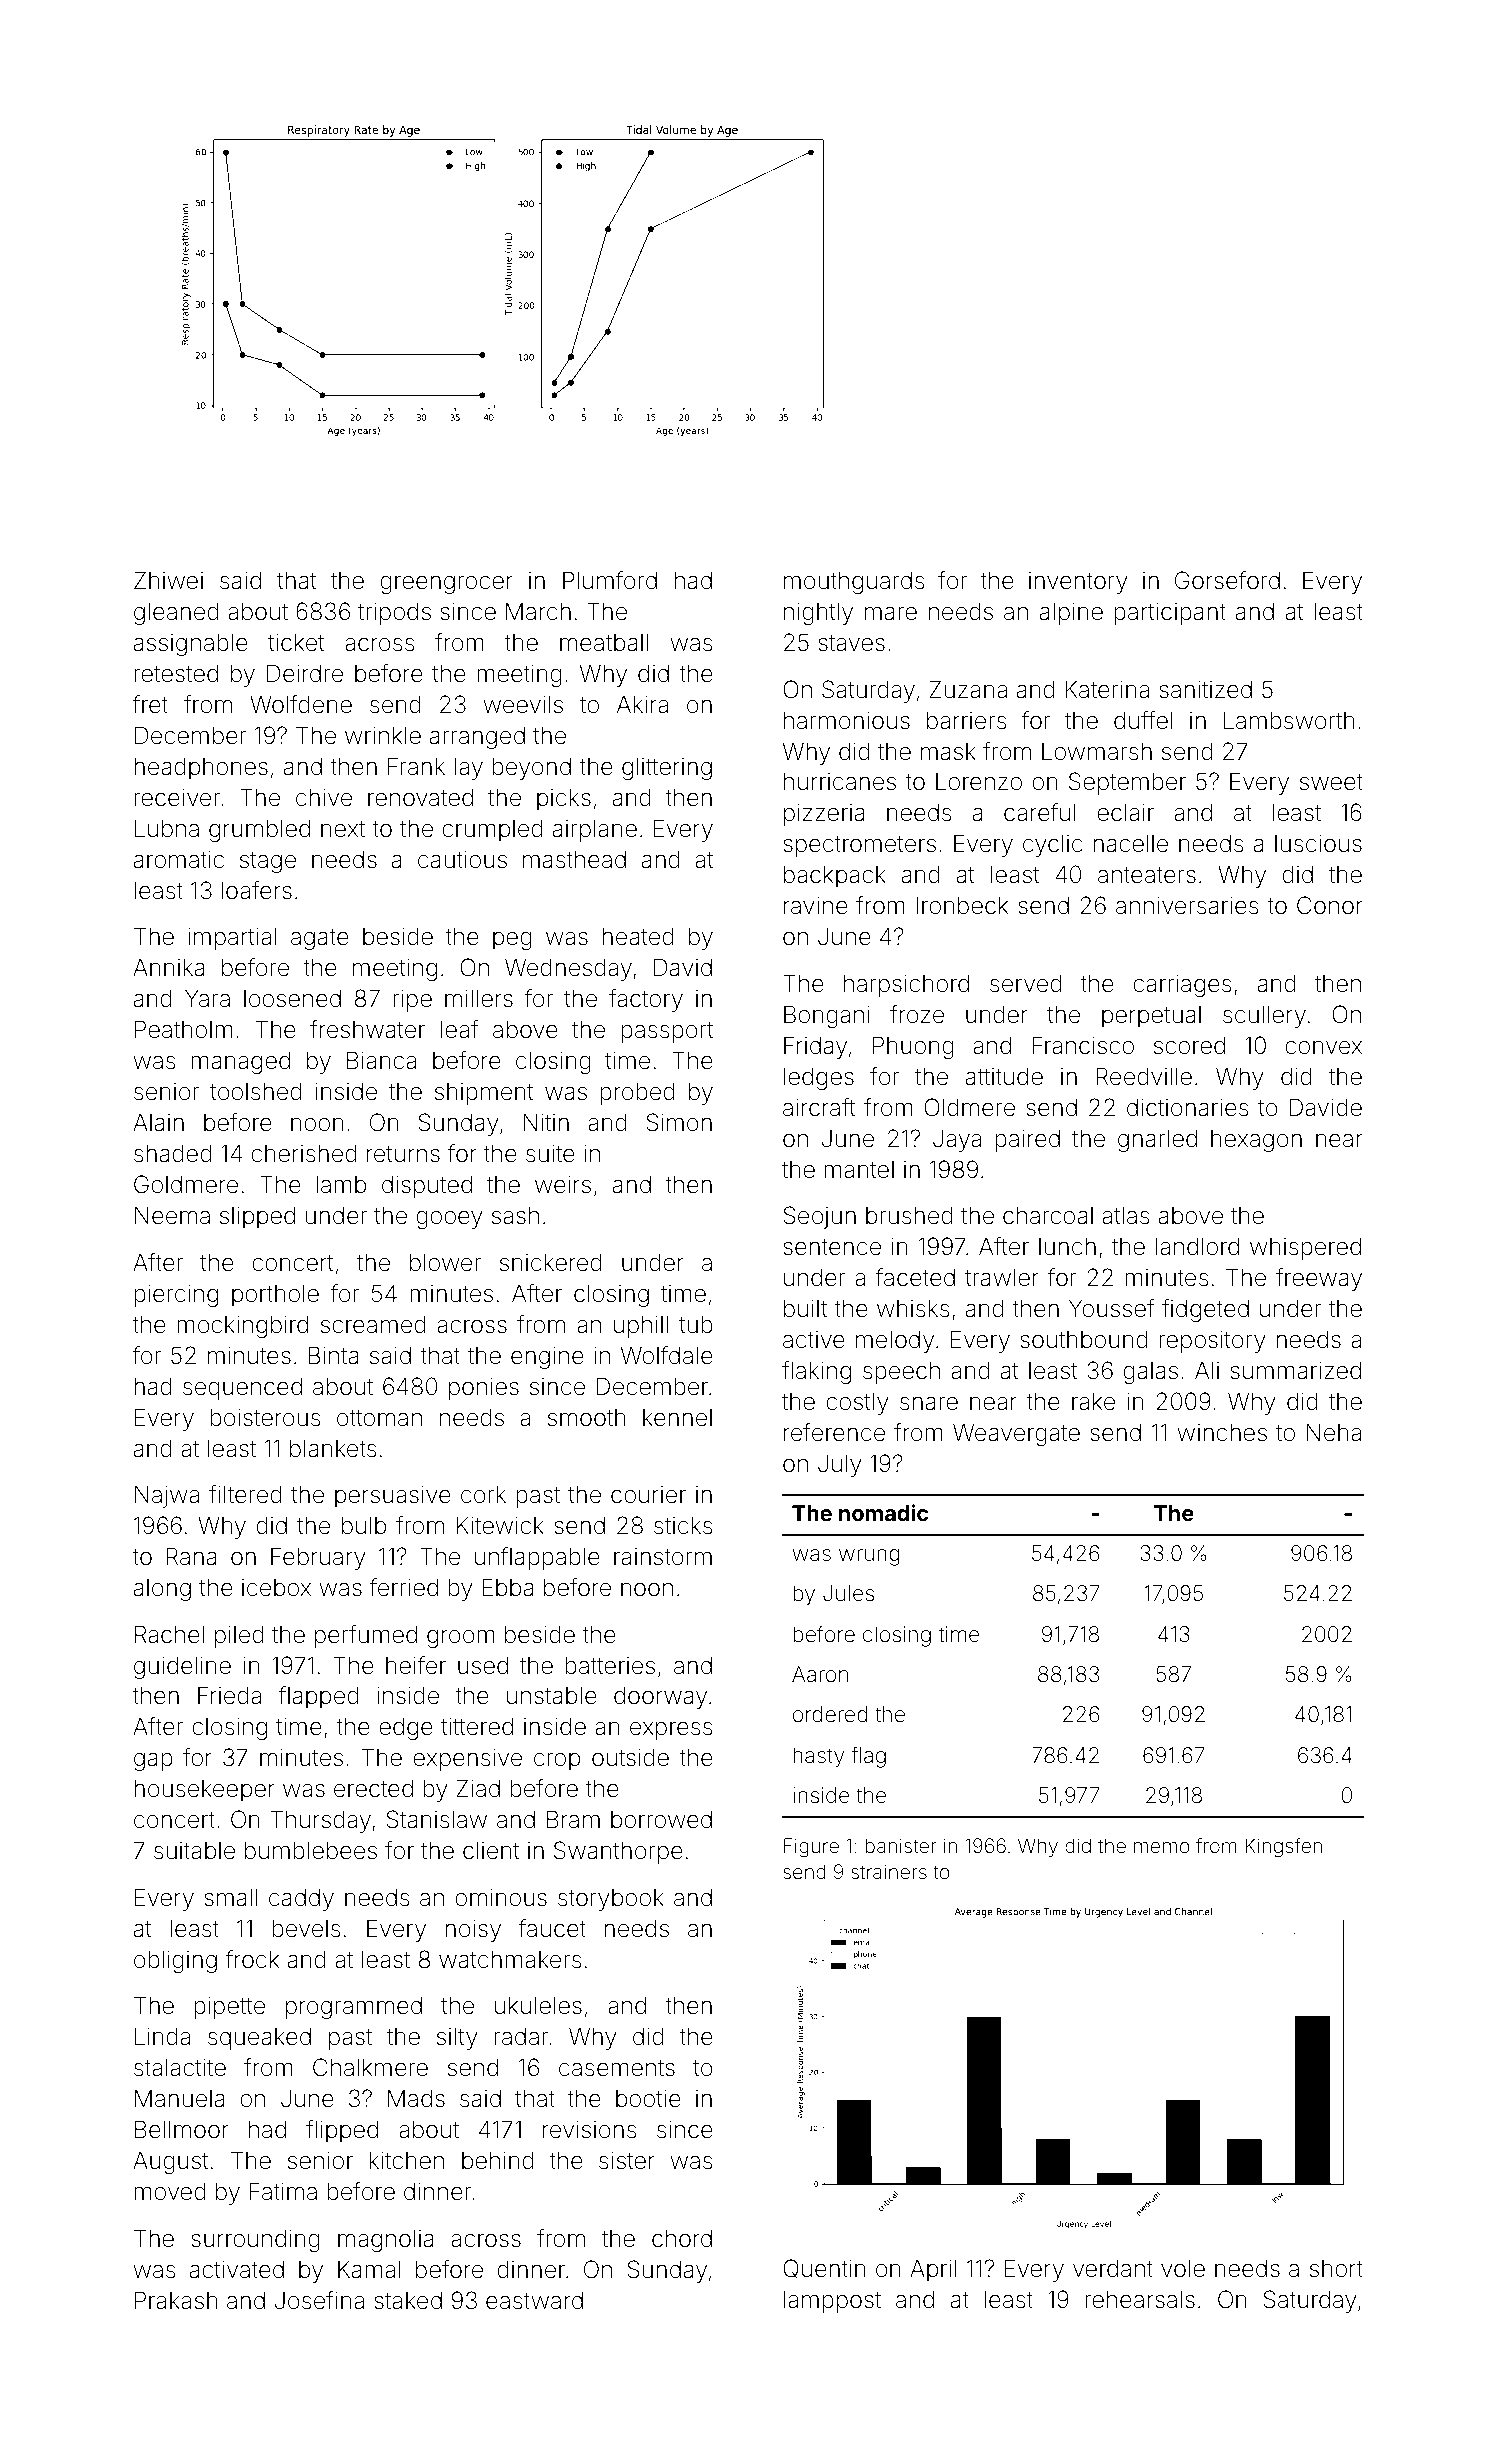 Image resolution: width=1496 pixels, height=2464 pixels. What do you see at coordinates (1078, 583) in the screenshot?
I see `inventory` at bounding box center [1078, 583].
